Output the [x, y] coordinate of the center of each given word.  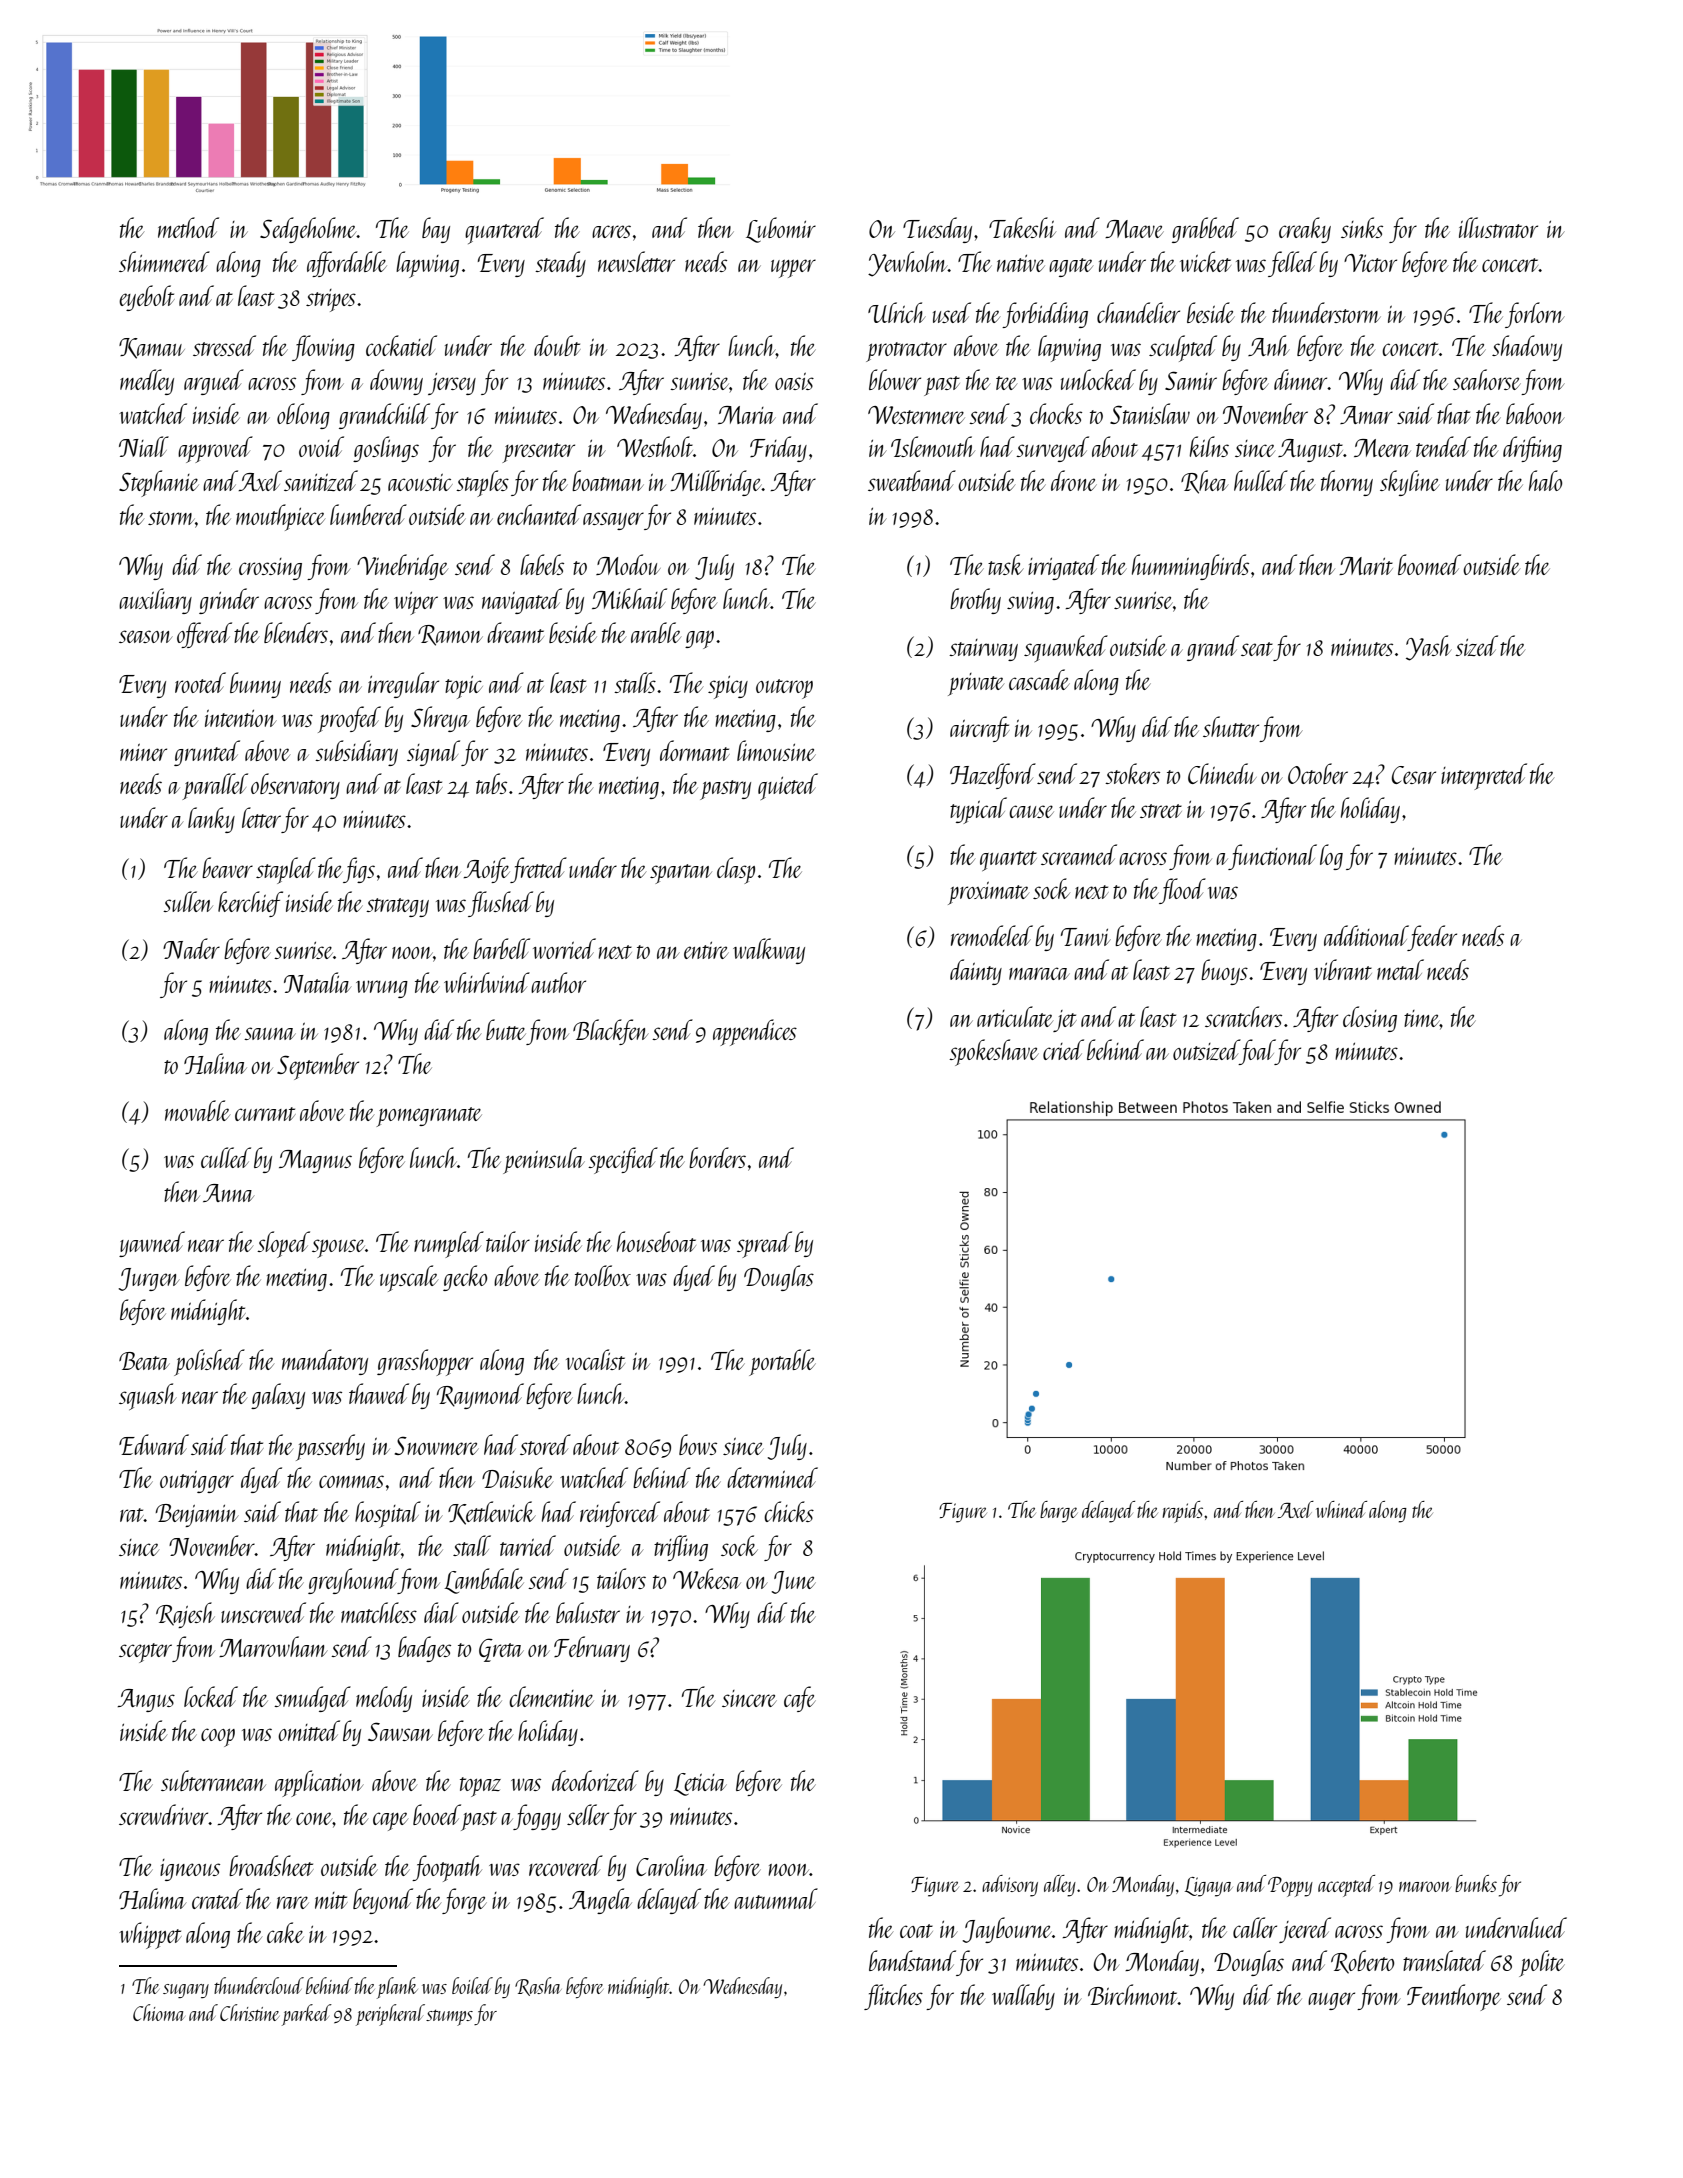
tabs [491, 783]
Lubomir [781, 230]
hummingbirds [1190, 567]
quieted [788, 786]
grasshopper [425, 1362]
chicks [789, 1511]
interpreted [1484, 776]
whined [1341, 1509]
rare [293, 1902]
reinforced [620, 1514]
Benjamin [197, 1515]
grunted [207, 753]
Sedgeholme [308, 230]
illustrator [1498, 227]
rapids [1183, 1512]
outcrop [784, 689]
